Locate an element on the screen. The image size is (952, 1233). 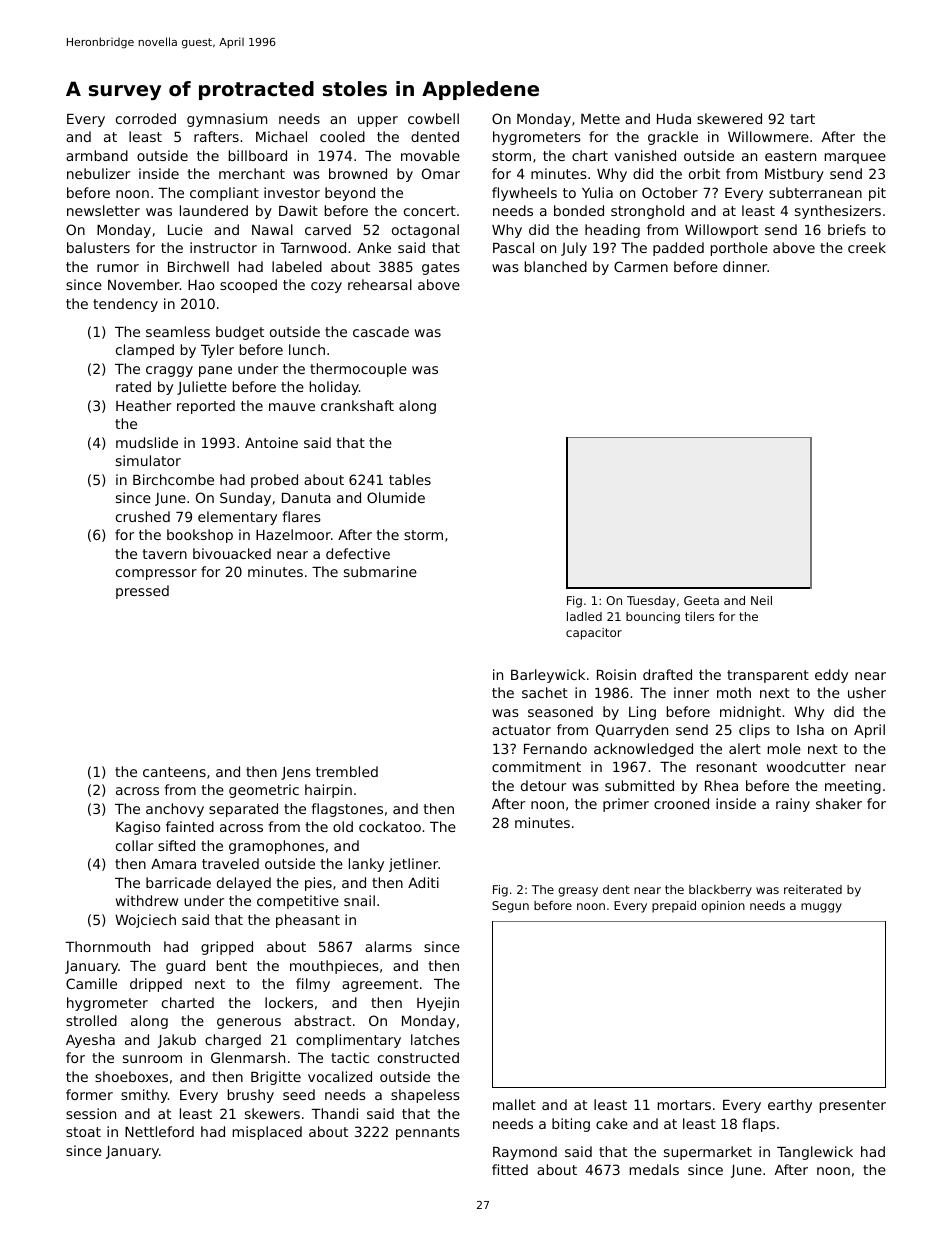
compressor is located at coordinates (156, 574).
